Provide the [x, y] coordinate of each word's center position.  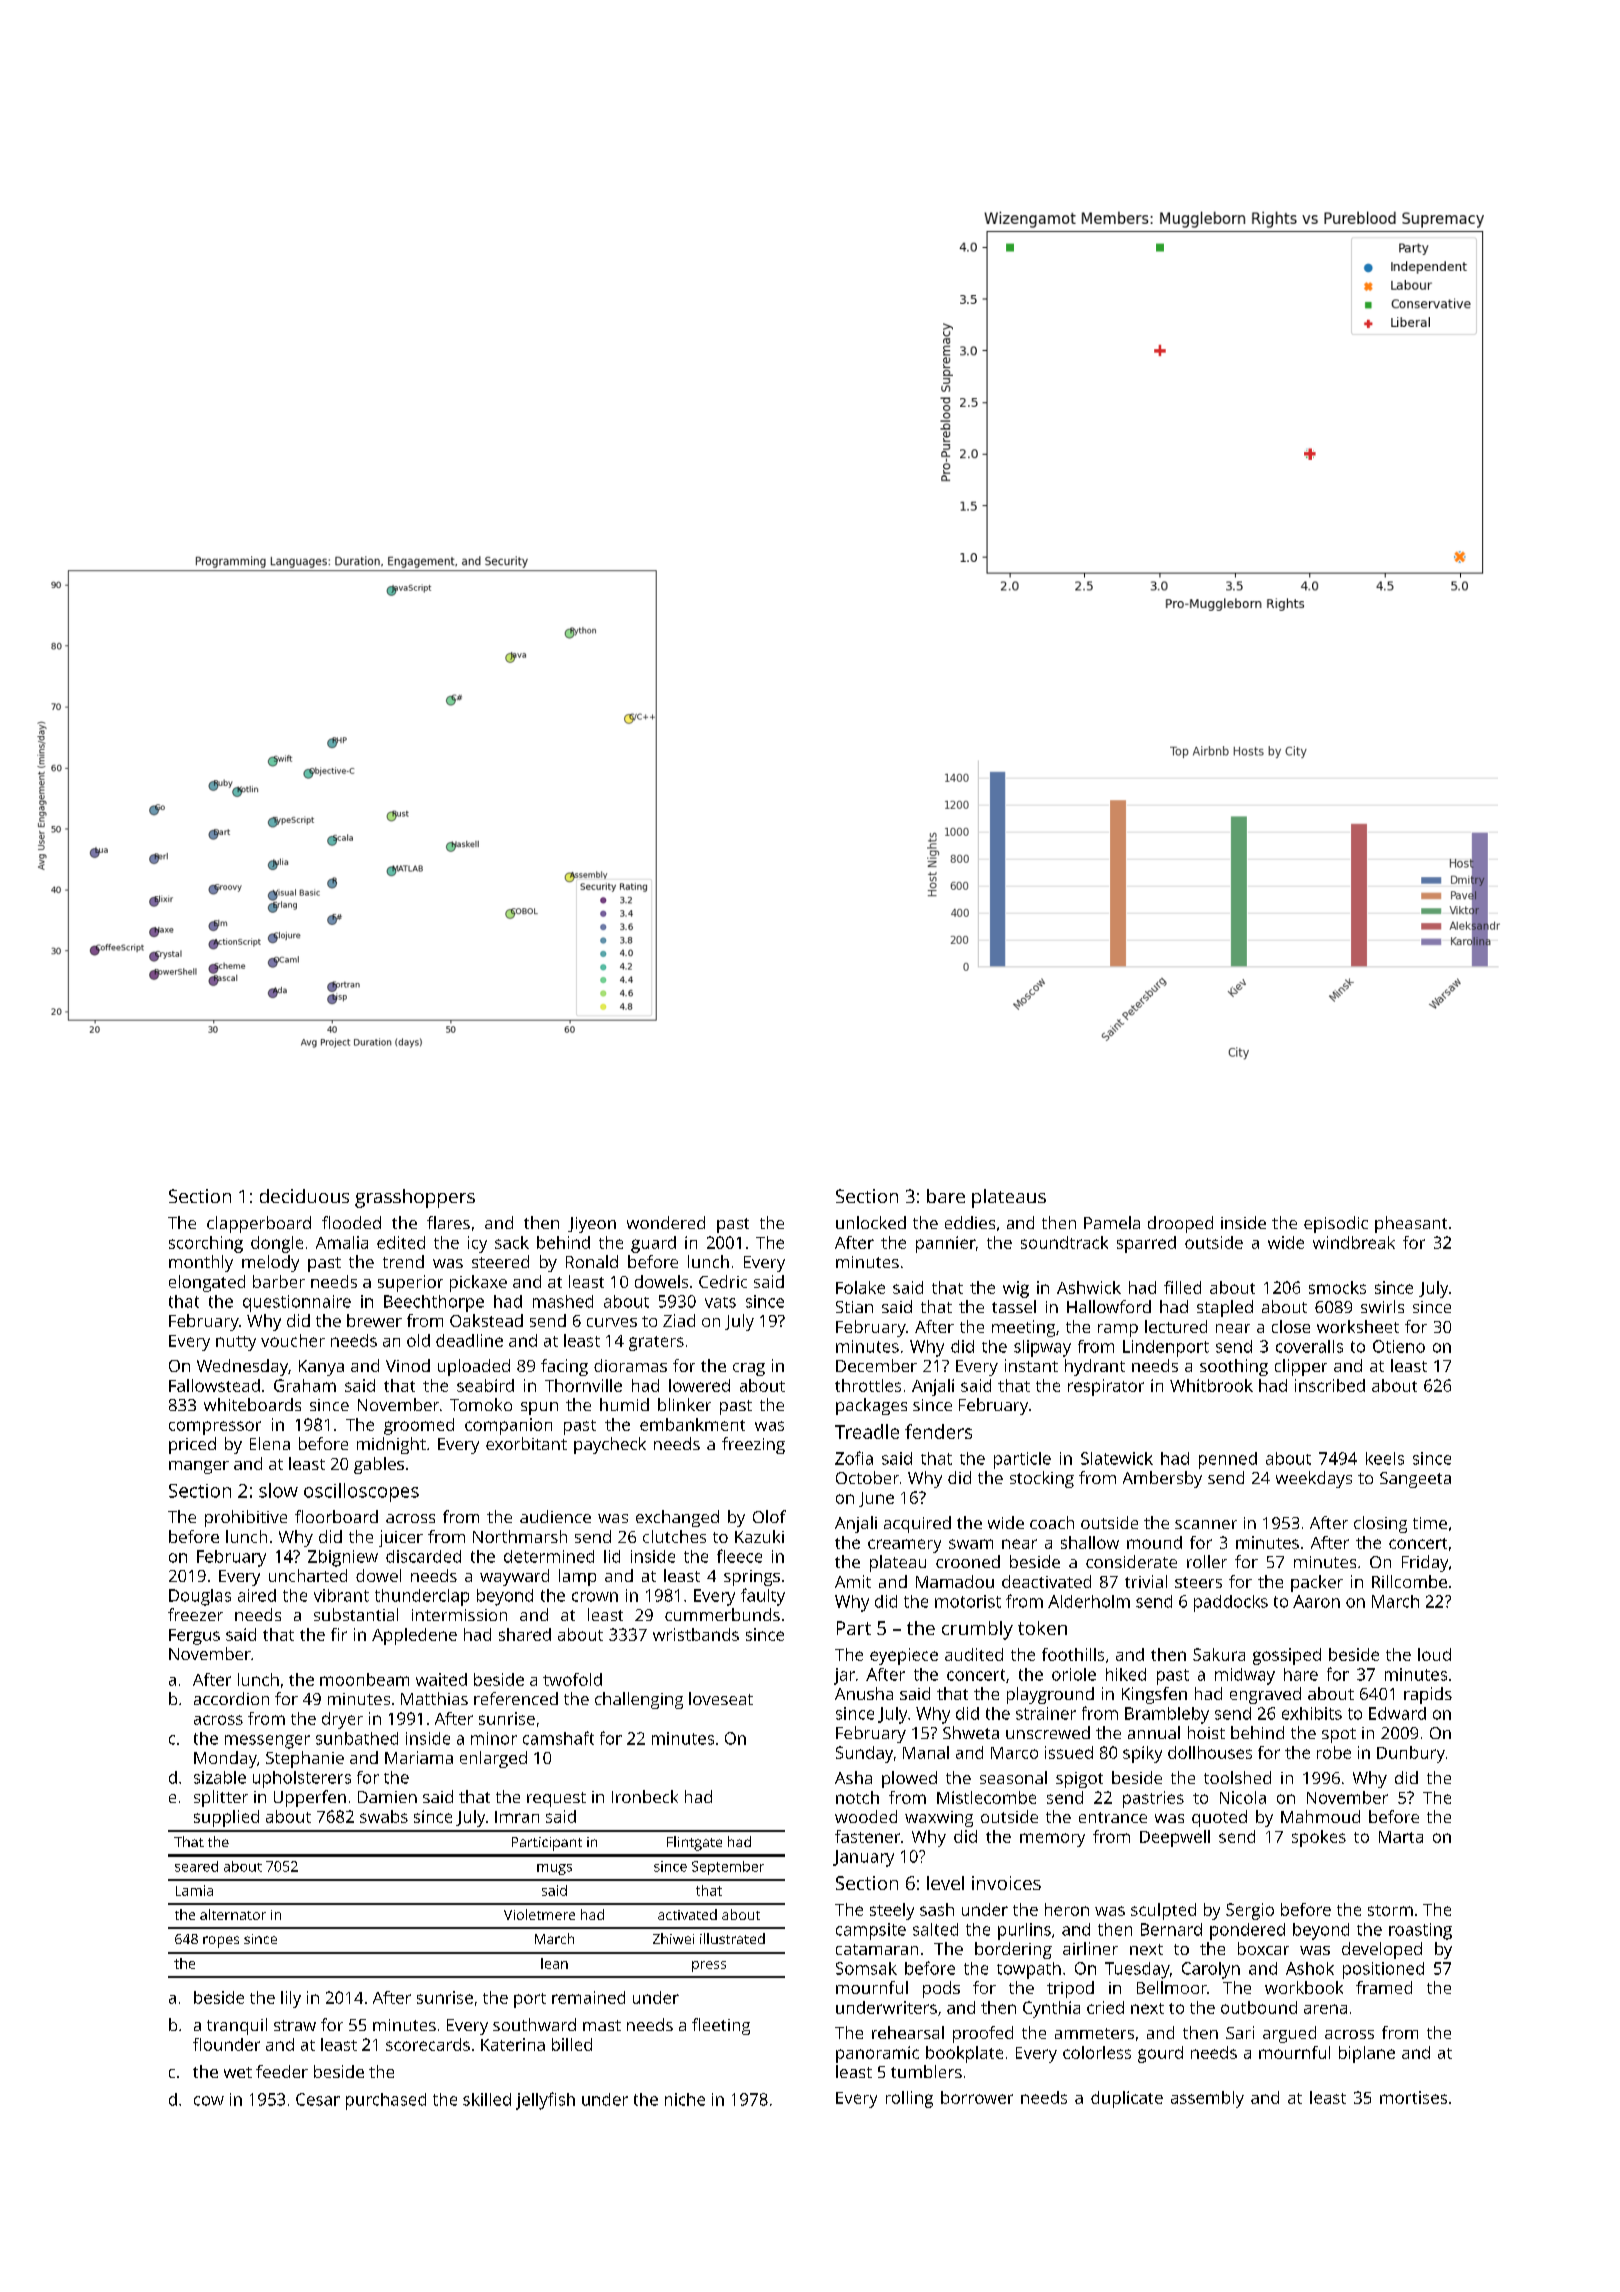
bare [946, 1196]
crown [595, 1597]
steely [892, 1911]
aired [257, 1595]
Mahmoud [1320, 1816]
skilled [487, 2099]
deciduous [304, 1196]
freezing [753, 1445]
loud [1434, 1654]
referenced [516, 1698]
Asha [853, 1777]
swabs [384, 1816]
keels [1385, 1458]
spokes [1319, 1838]
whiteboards [252, 1404]
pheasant [1411, 1224]
